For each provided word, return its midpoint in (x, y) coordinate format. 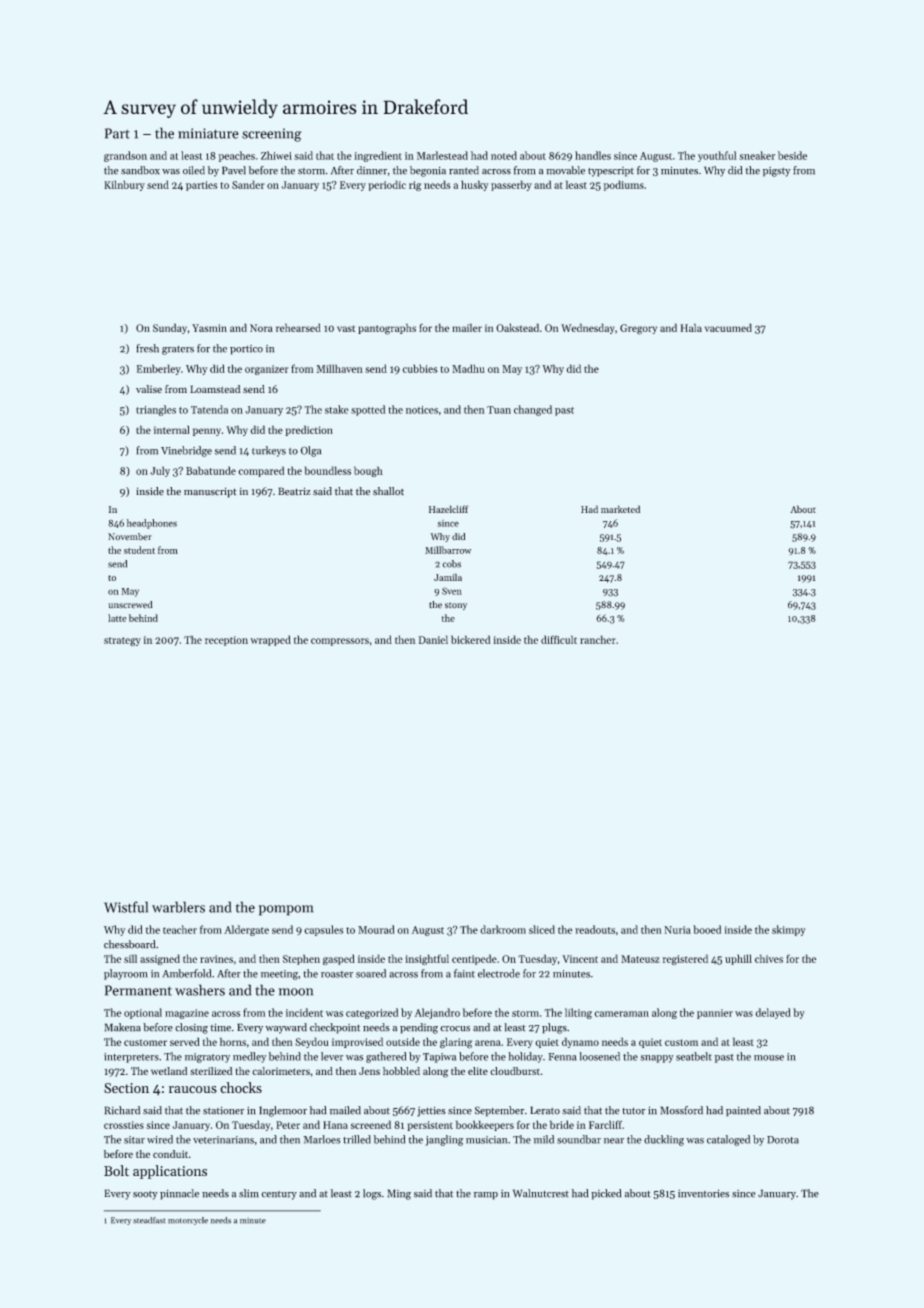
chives (769, 959)
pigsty (776, 172)
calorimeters (281, 1071)
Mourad (376, 929)
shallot (388, 491)
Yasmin (209, 328)
